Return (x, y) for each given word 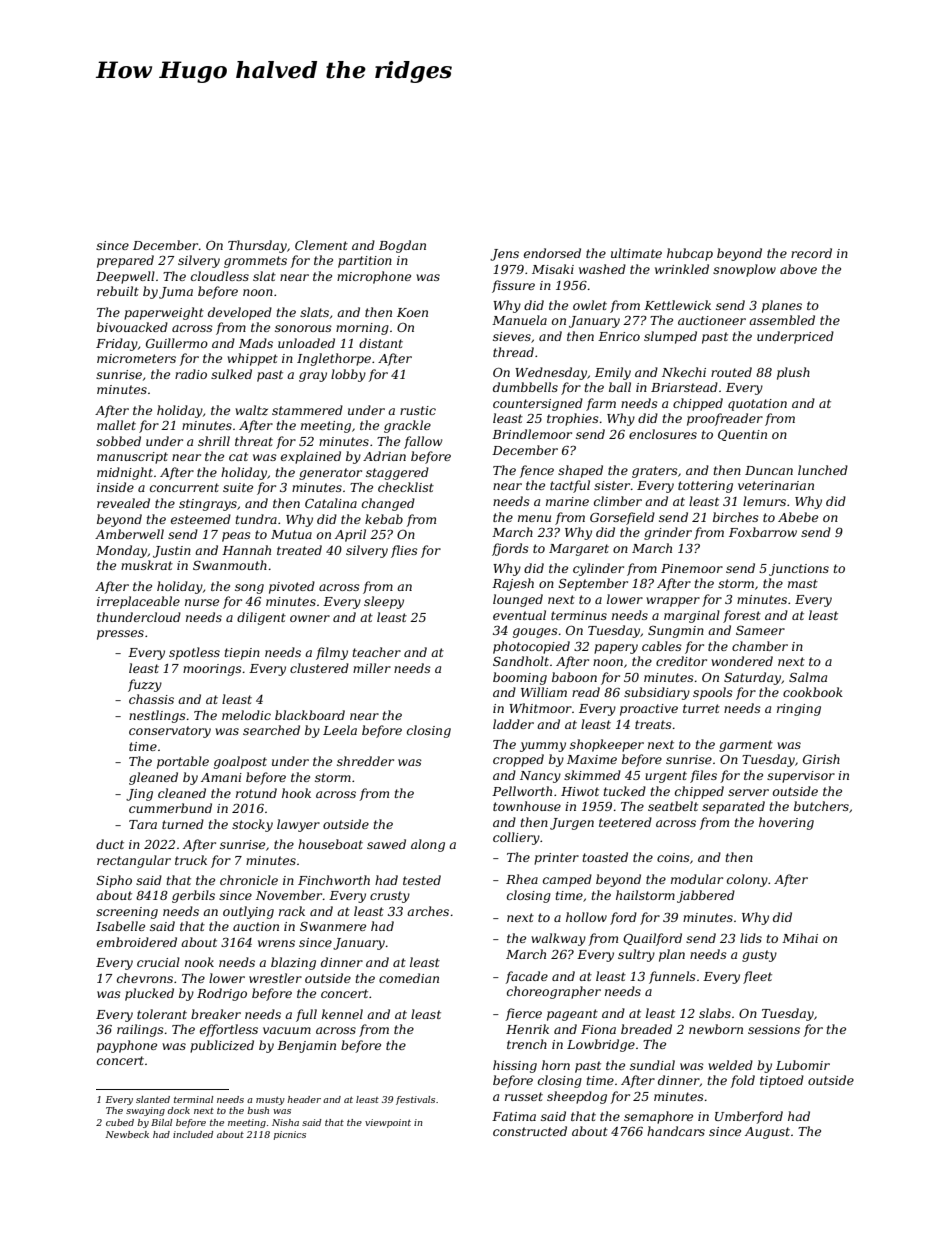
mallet (116, 425)
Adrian (384, 456)
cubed (120, 1122)
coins (673, 857)
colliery (516, 838)
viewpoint (388, 1123)
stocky (252, 825)
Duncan (769, 470)
